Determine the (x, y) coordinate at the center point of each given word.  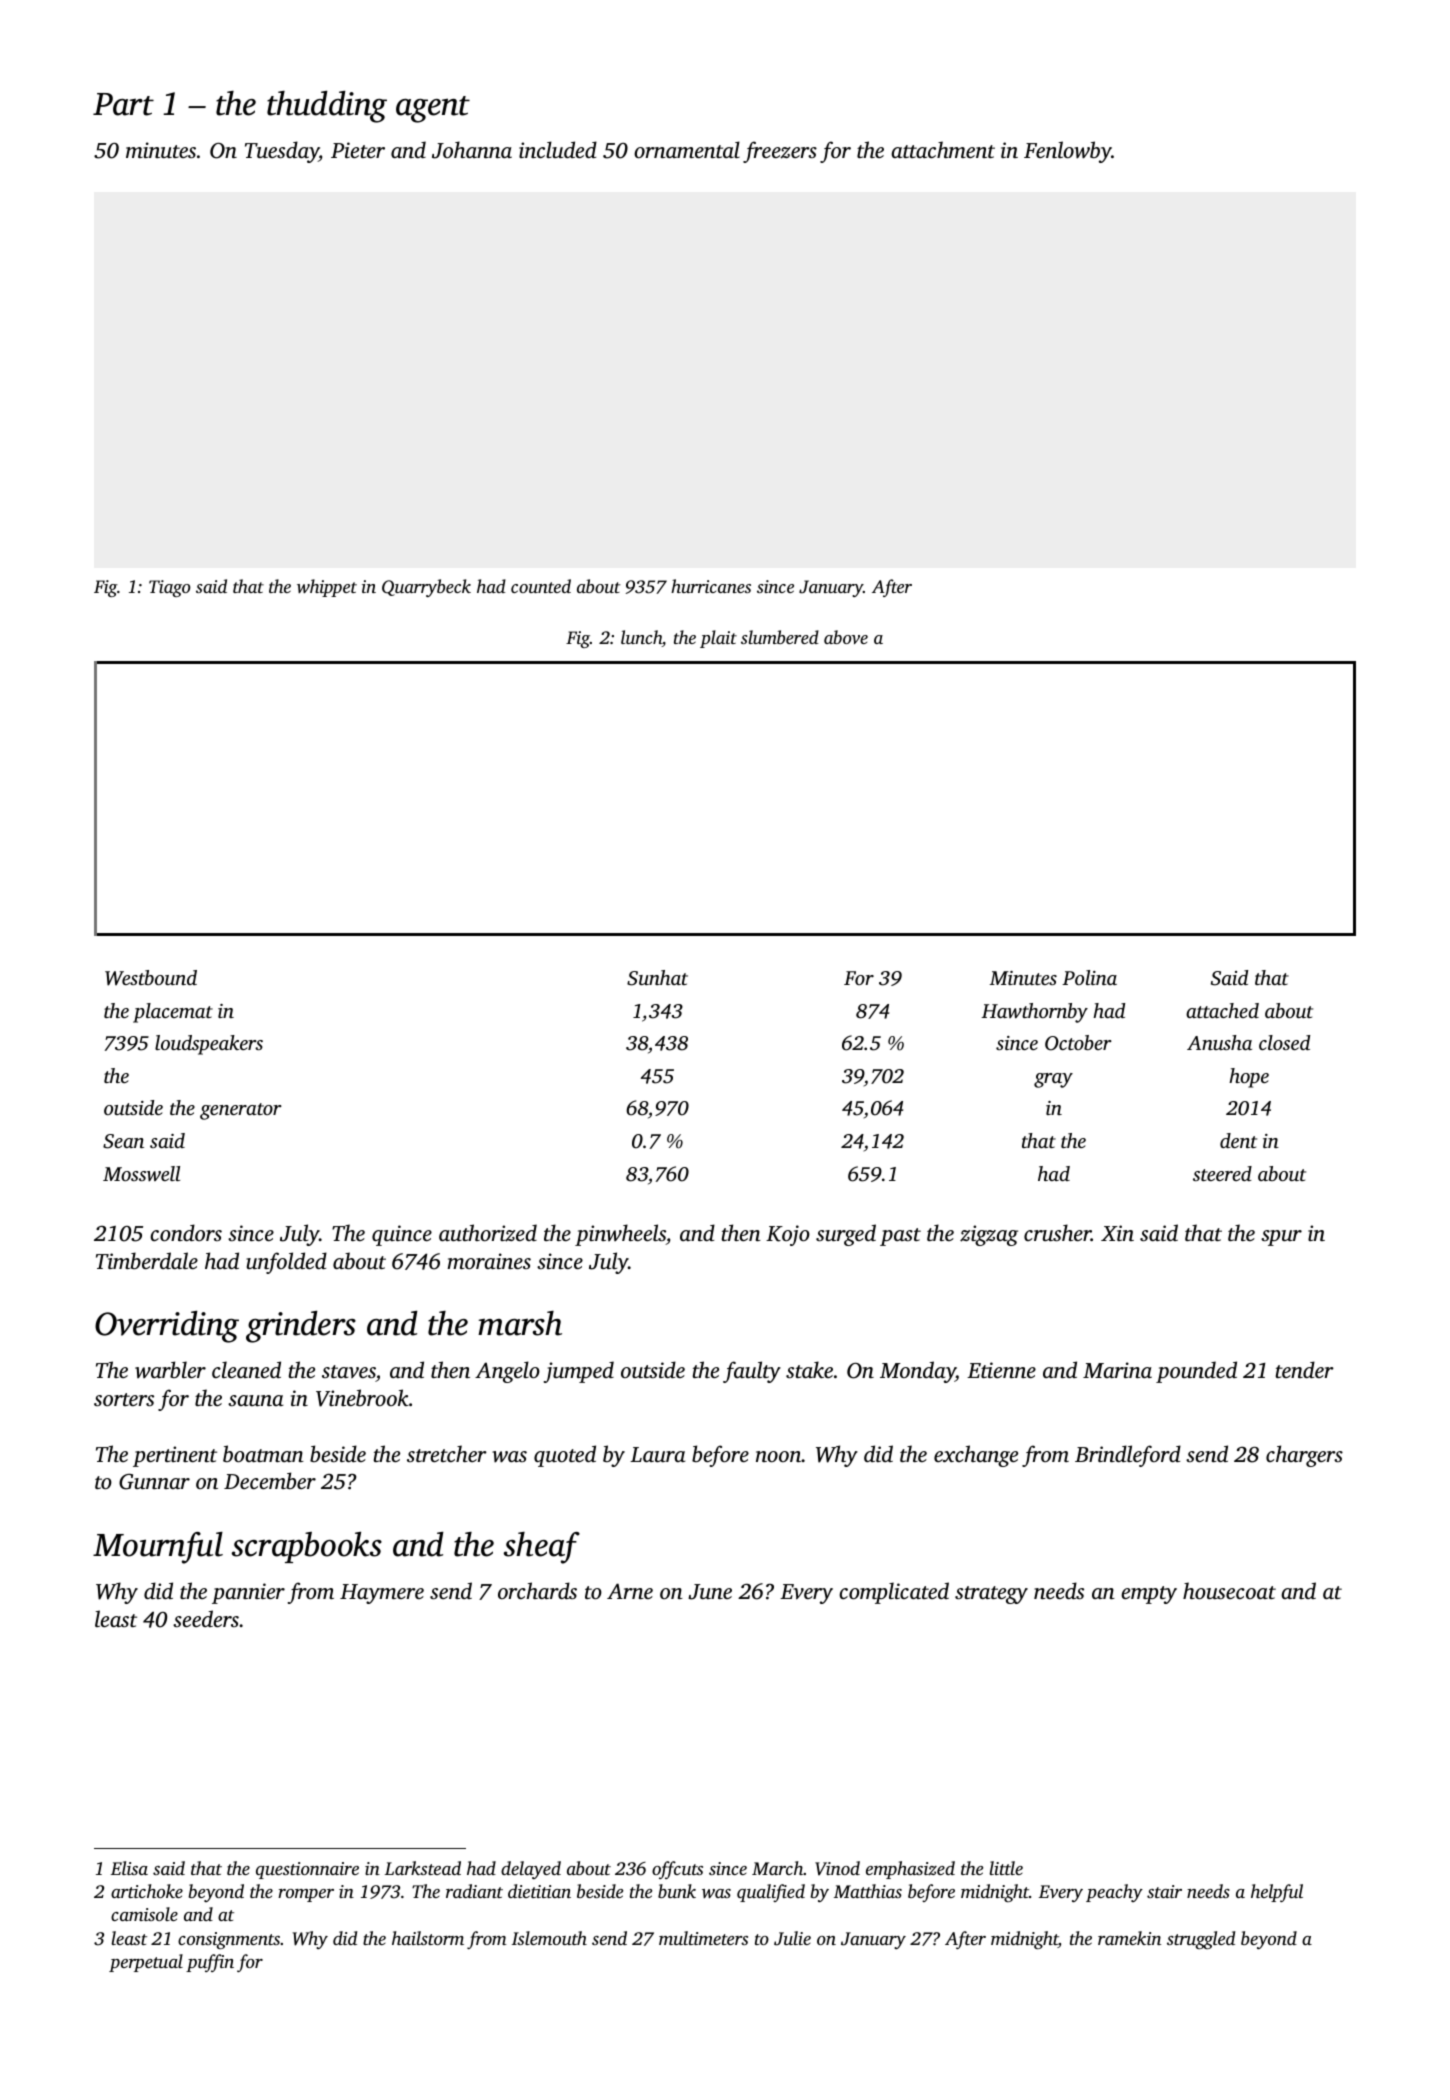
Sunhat (657, 978)
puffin (210, 1963)
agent (433, 109)
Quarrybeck (426, 588)
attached (1222, 1010)
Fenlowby (1068, 152)
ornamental (687, 149)
